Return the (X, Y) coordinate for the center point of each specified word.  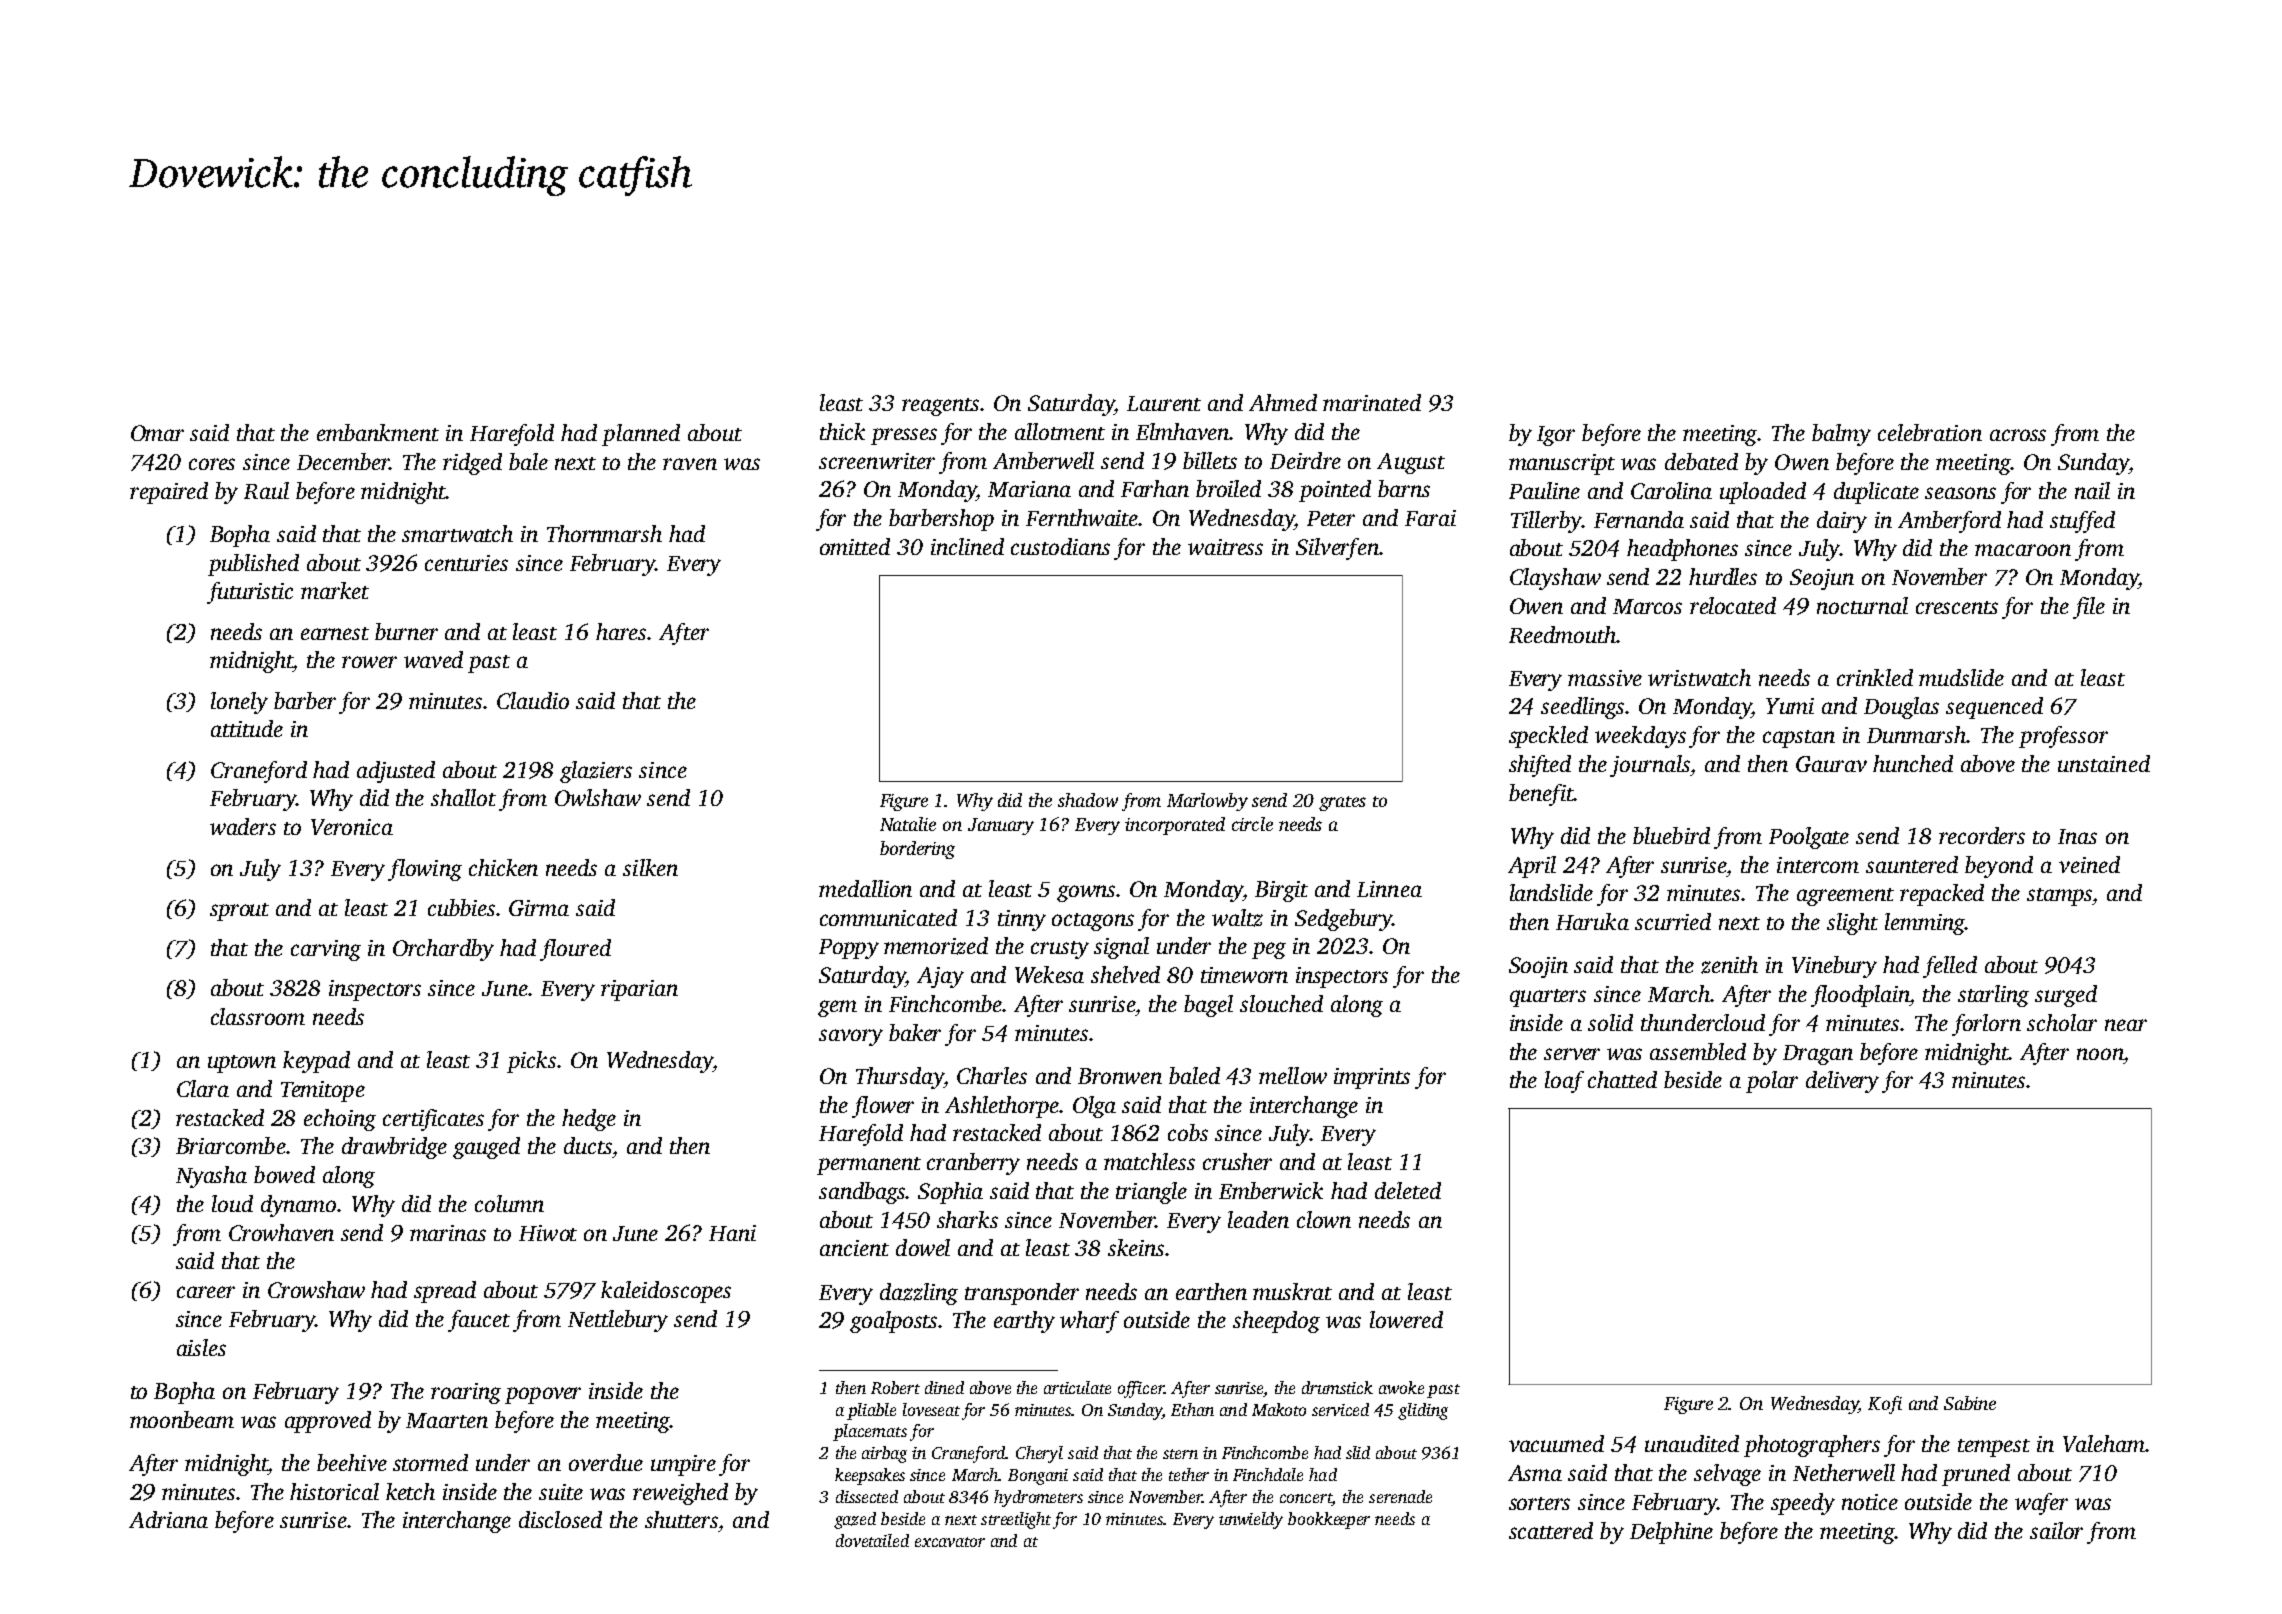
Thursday (900, 1078)
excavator (950, 1542)
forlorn (1986, 1025)
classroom (258, 1016)
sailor (2056, 1530)
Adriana (168, 1519)
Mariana (1029, 489)
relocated (1733, 605)
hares (621, 631)
